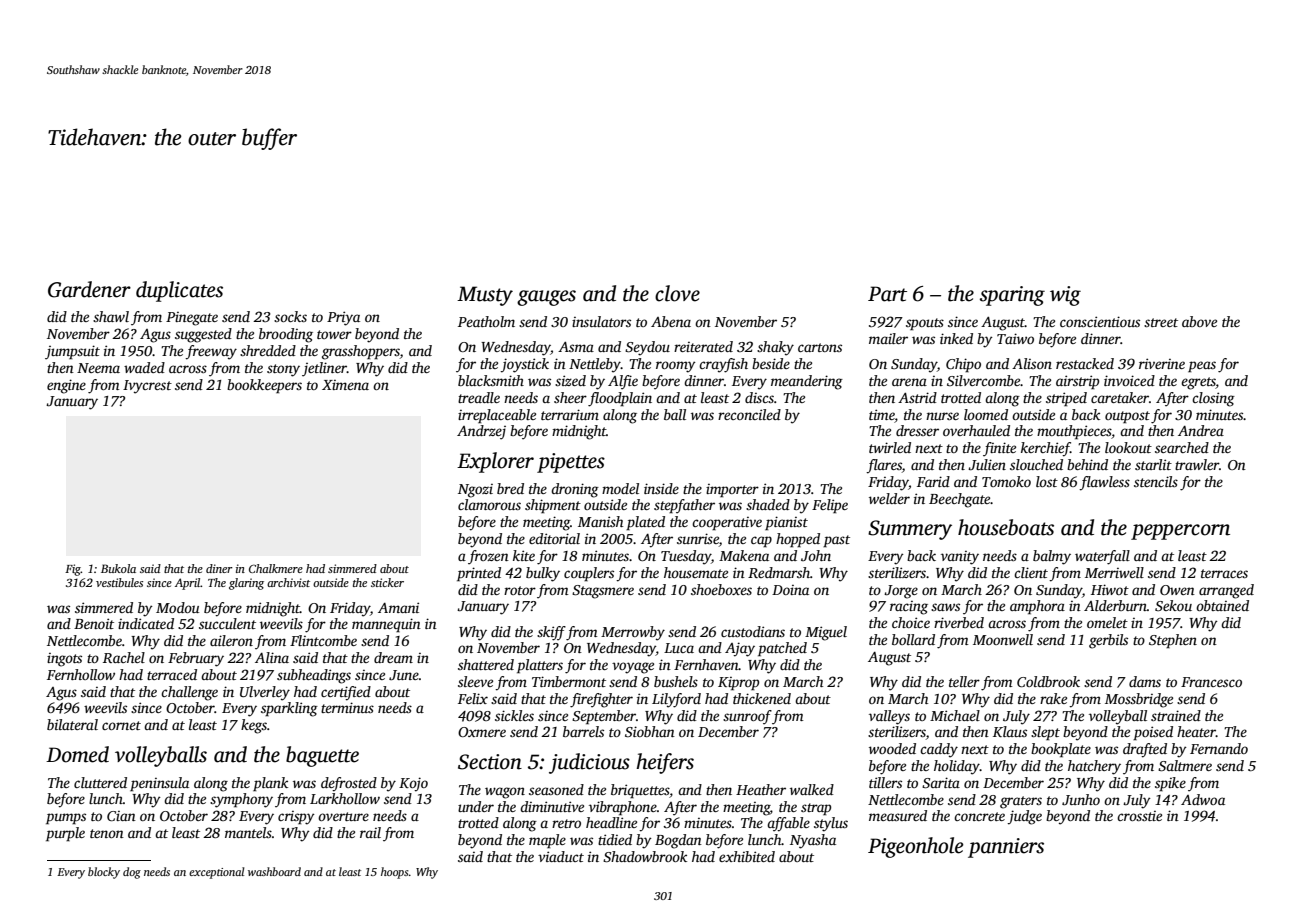  Describe the element at coordinates (1201, 430) in the screenshot. I see `Andrea` at that location.
